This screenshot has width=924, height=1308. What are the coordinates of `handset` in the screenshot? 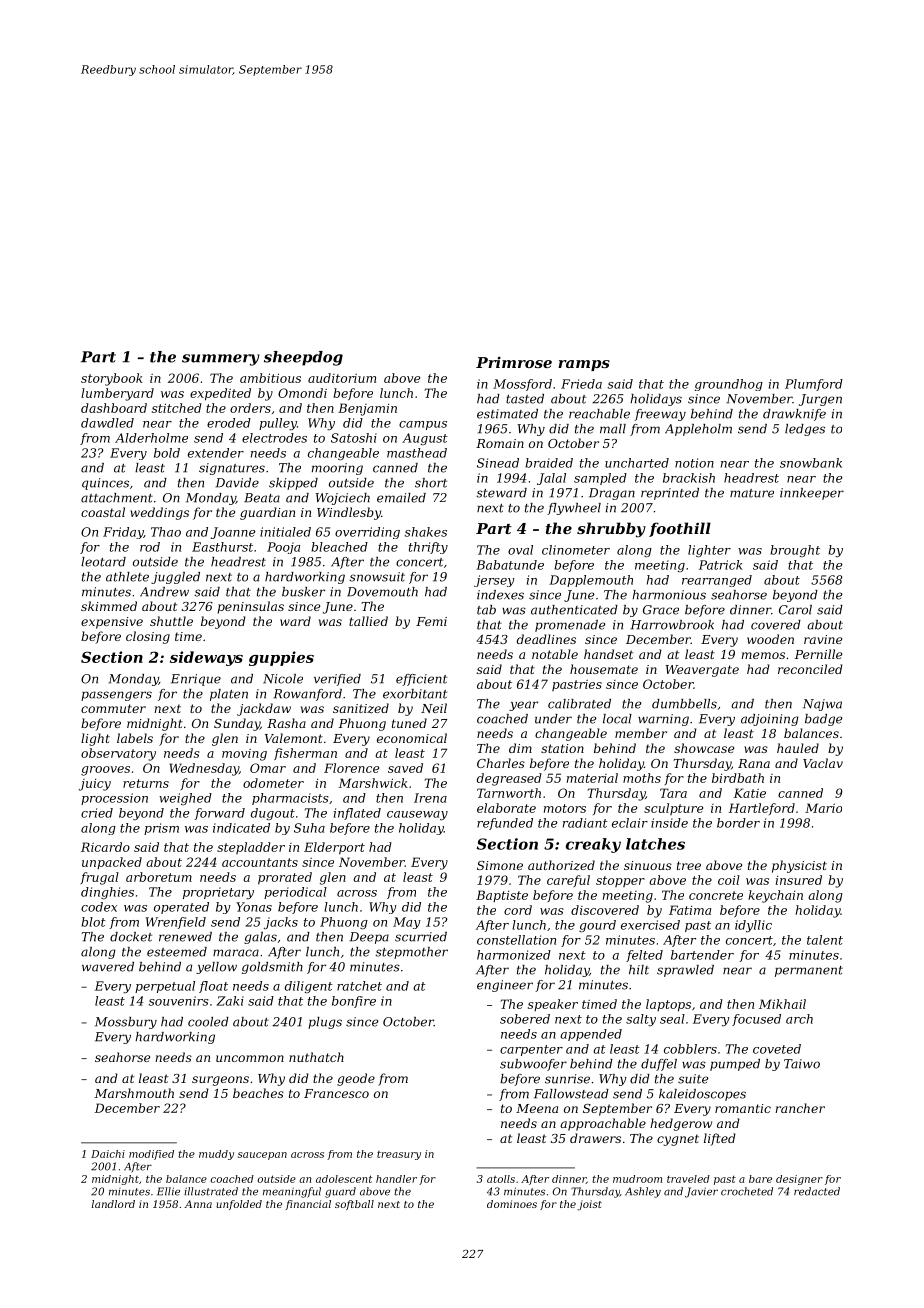 It's located at (608, 654).
